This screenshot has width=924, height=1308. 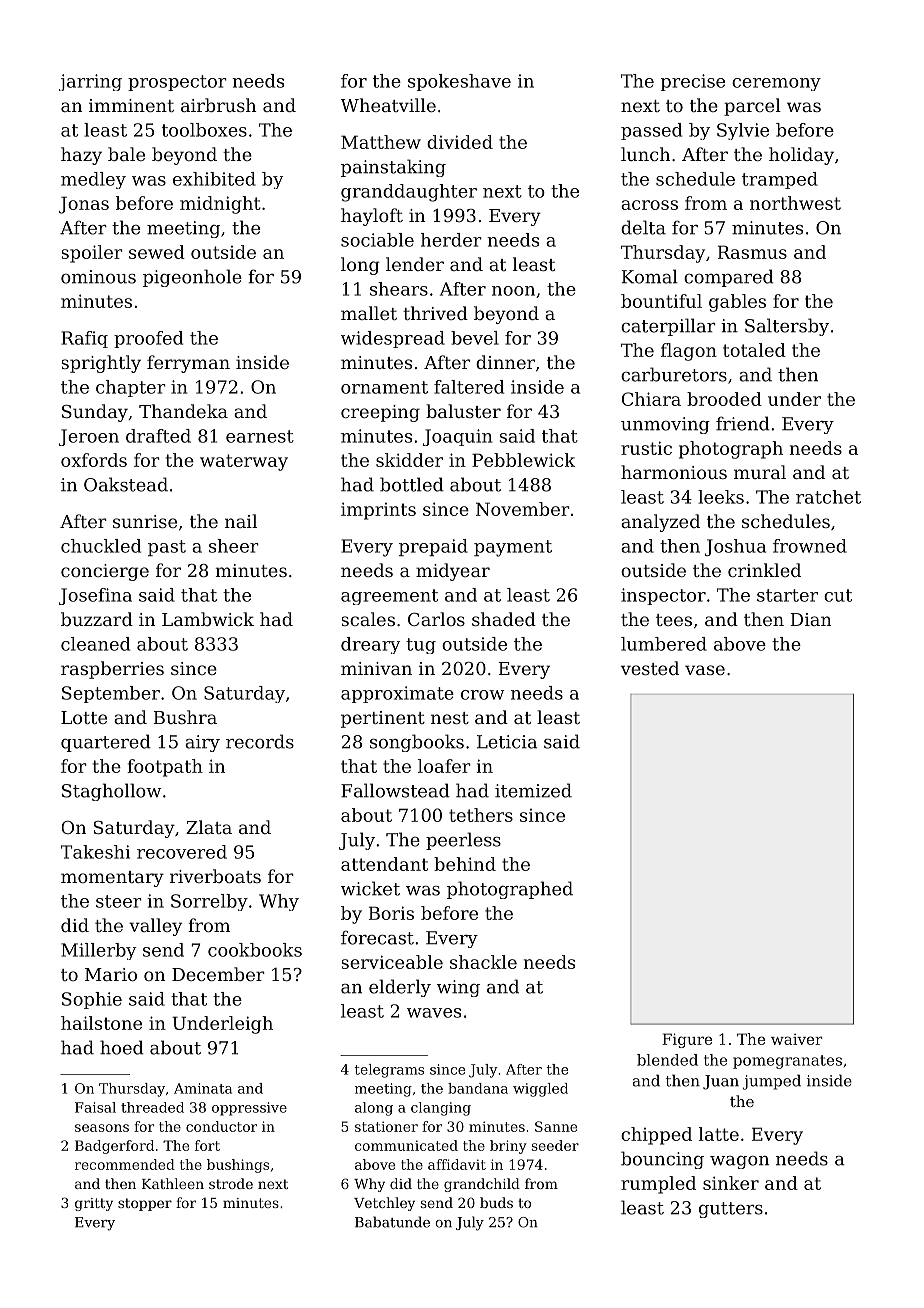 What do you see at coordinates (705, 670) in the screenshot?
I see `vase` at bounding box center [705, 670].
